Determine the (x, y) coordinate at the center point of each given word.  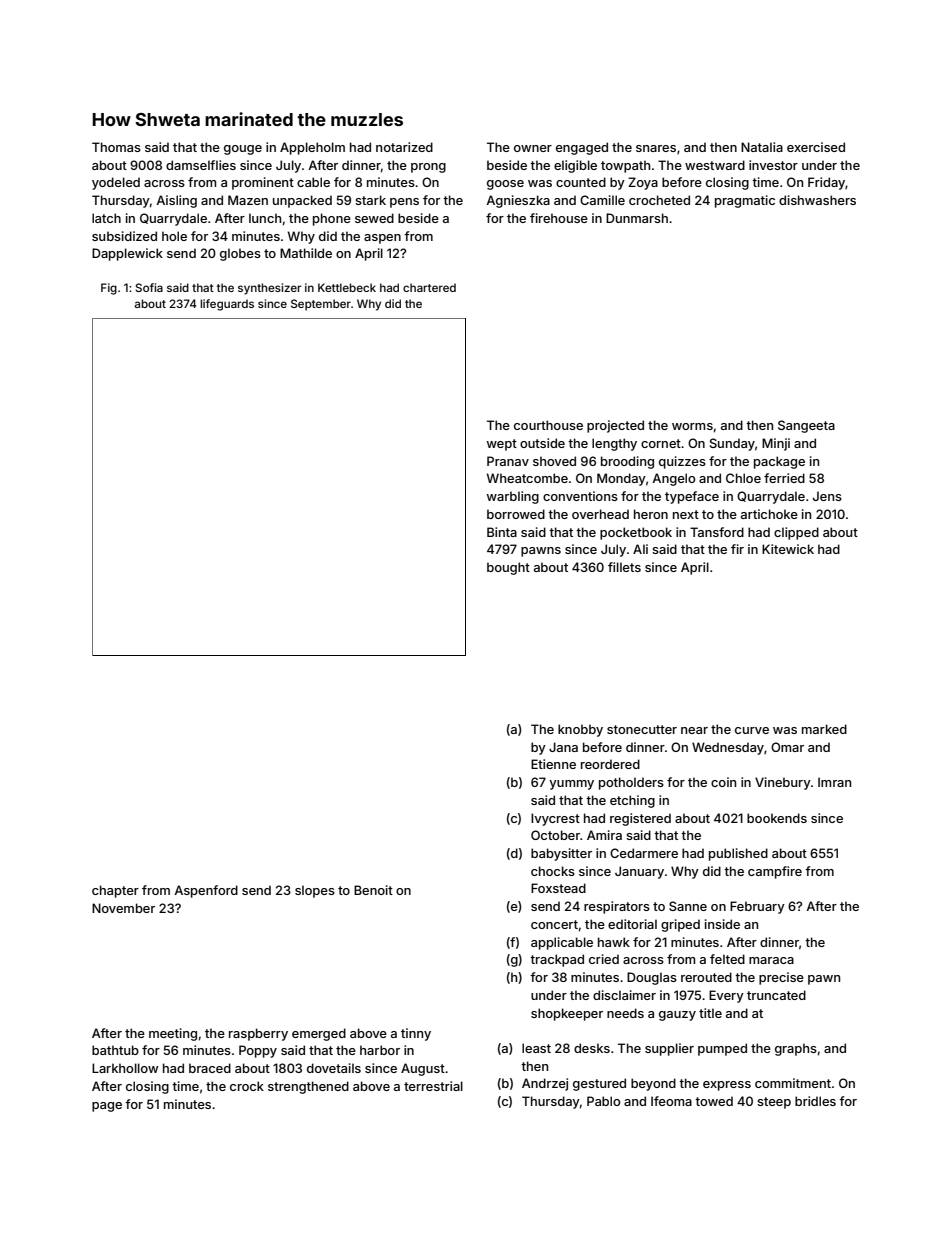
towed (714, 1101)
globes (240, 254)
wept (501, 445)
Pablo (603, 1101)
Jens (827, 496)
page (107, 1107)
